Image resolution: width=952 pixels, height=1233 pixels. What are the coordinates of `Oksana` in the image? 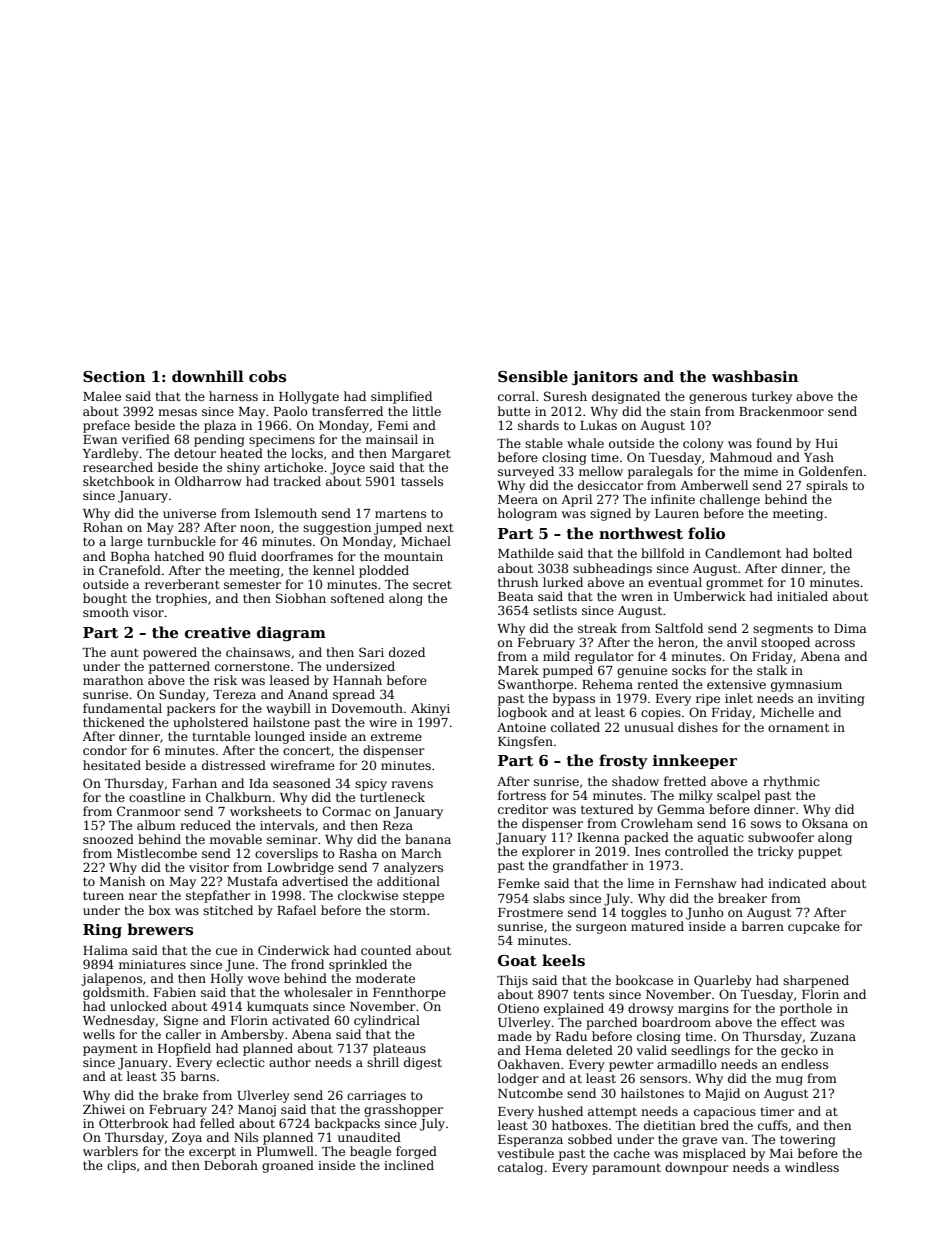 It's located at (825, 823).
